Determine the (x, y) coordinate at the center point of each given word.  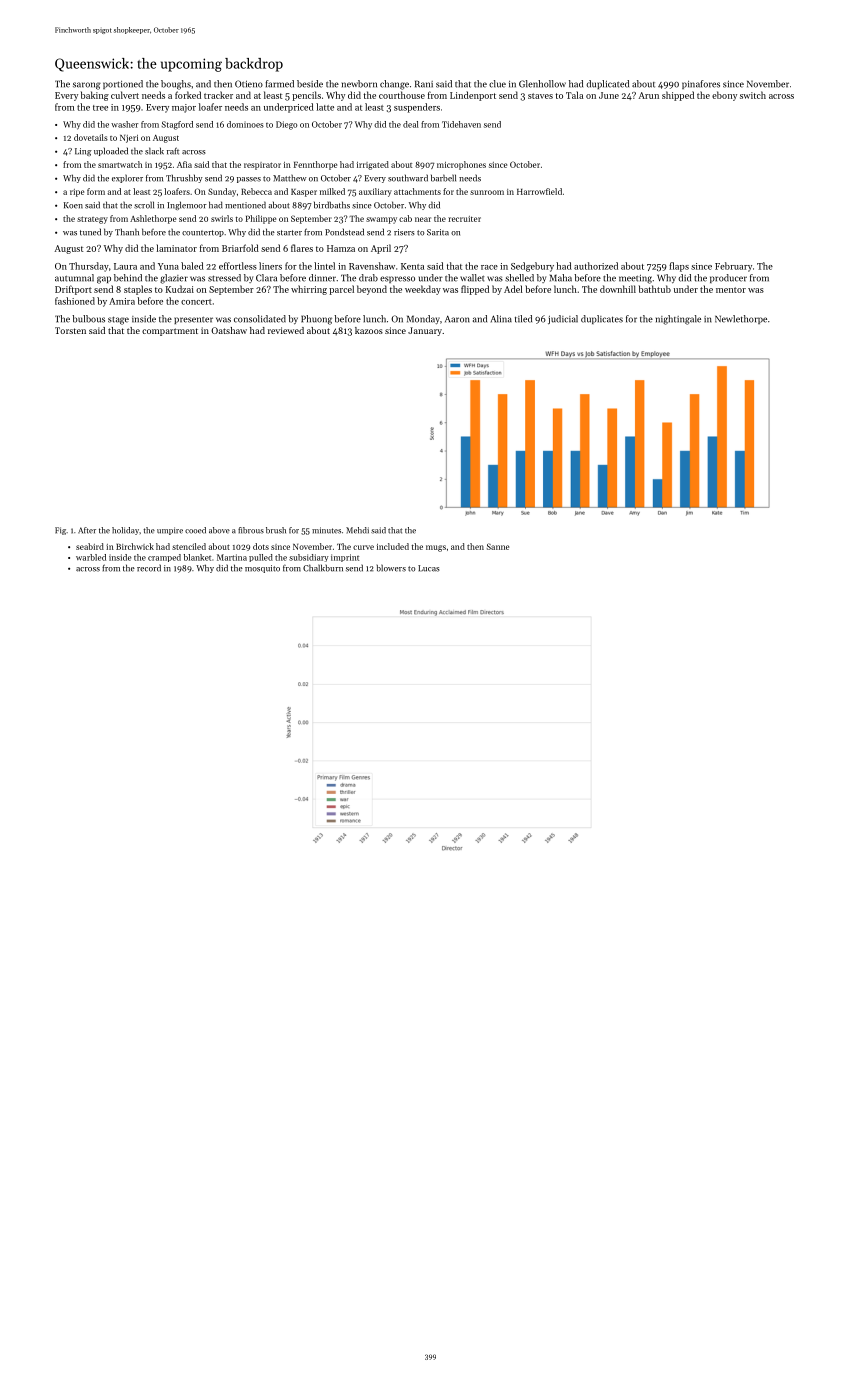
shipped (678, 96)
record (149, 568)
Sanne (498, 546)
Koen (73, 205)
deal (411, 124)
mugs (436, 548)
